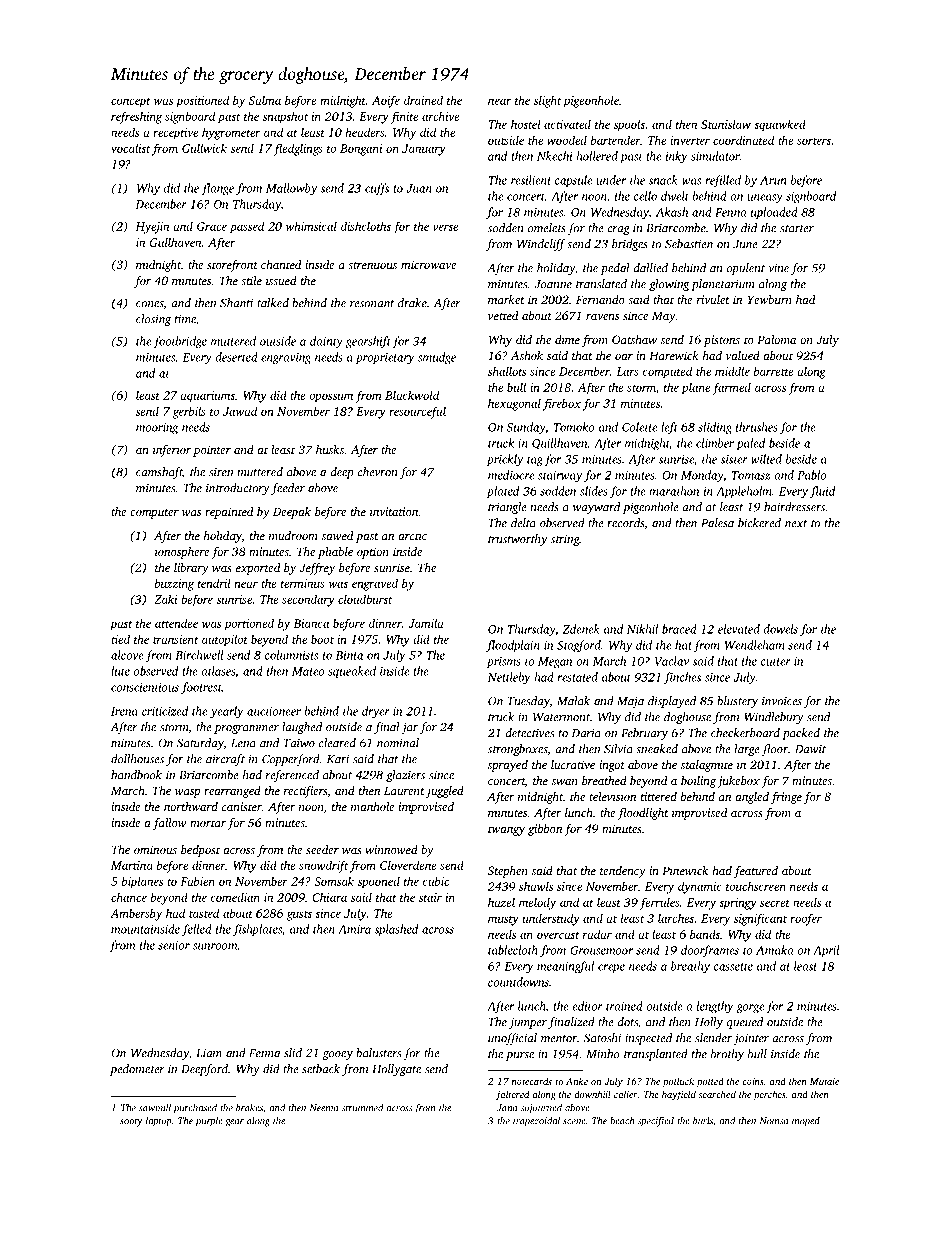  I want to click on strummed, so click(363, 1108).
